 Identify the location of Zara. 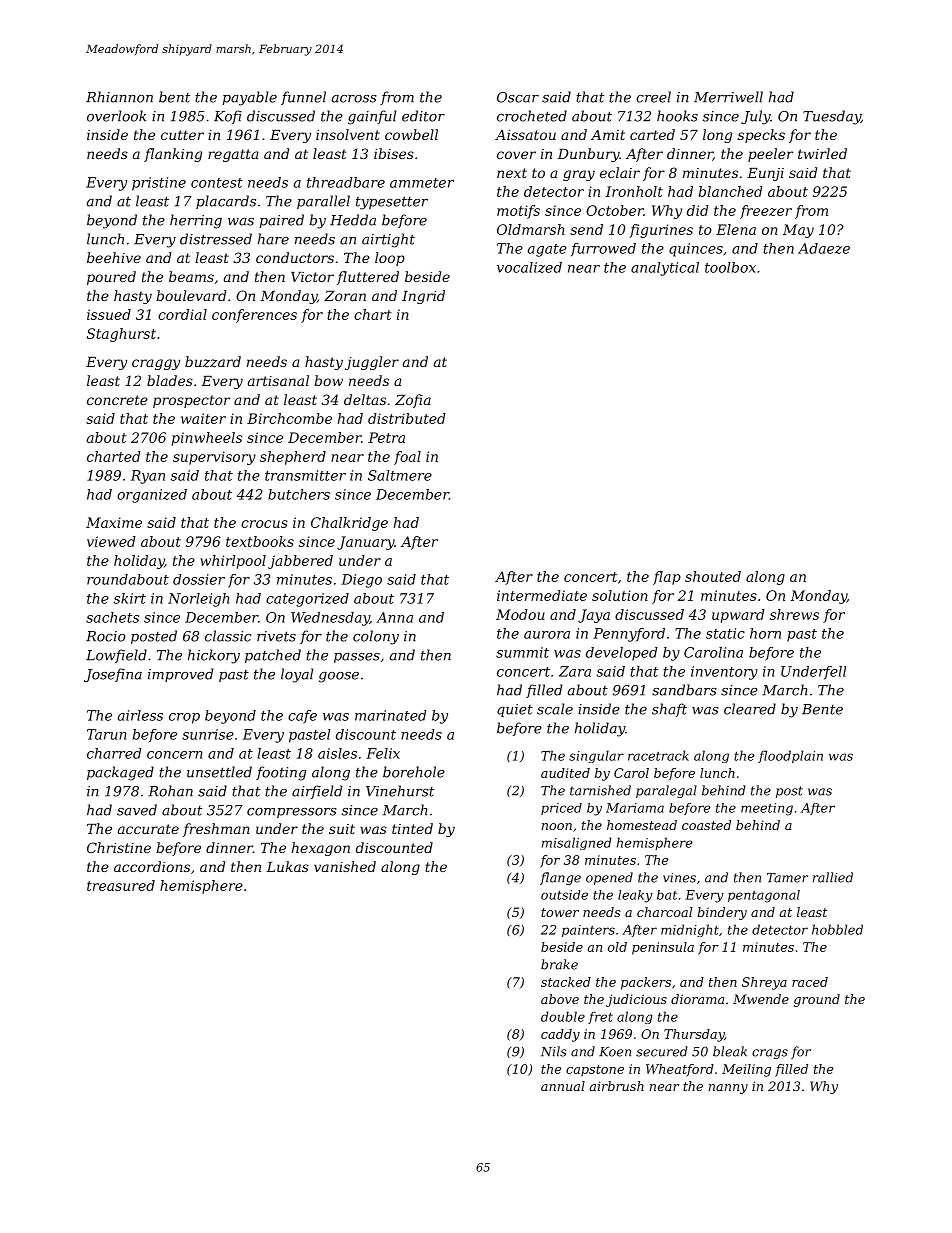
(575, 671).
